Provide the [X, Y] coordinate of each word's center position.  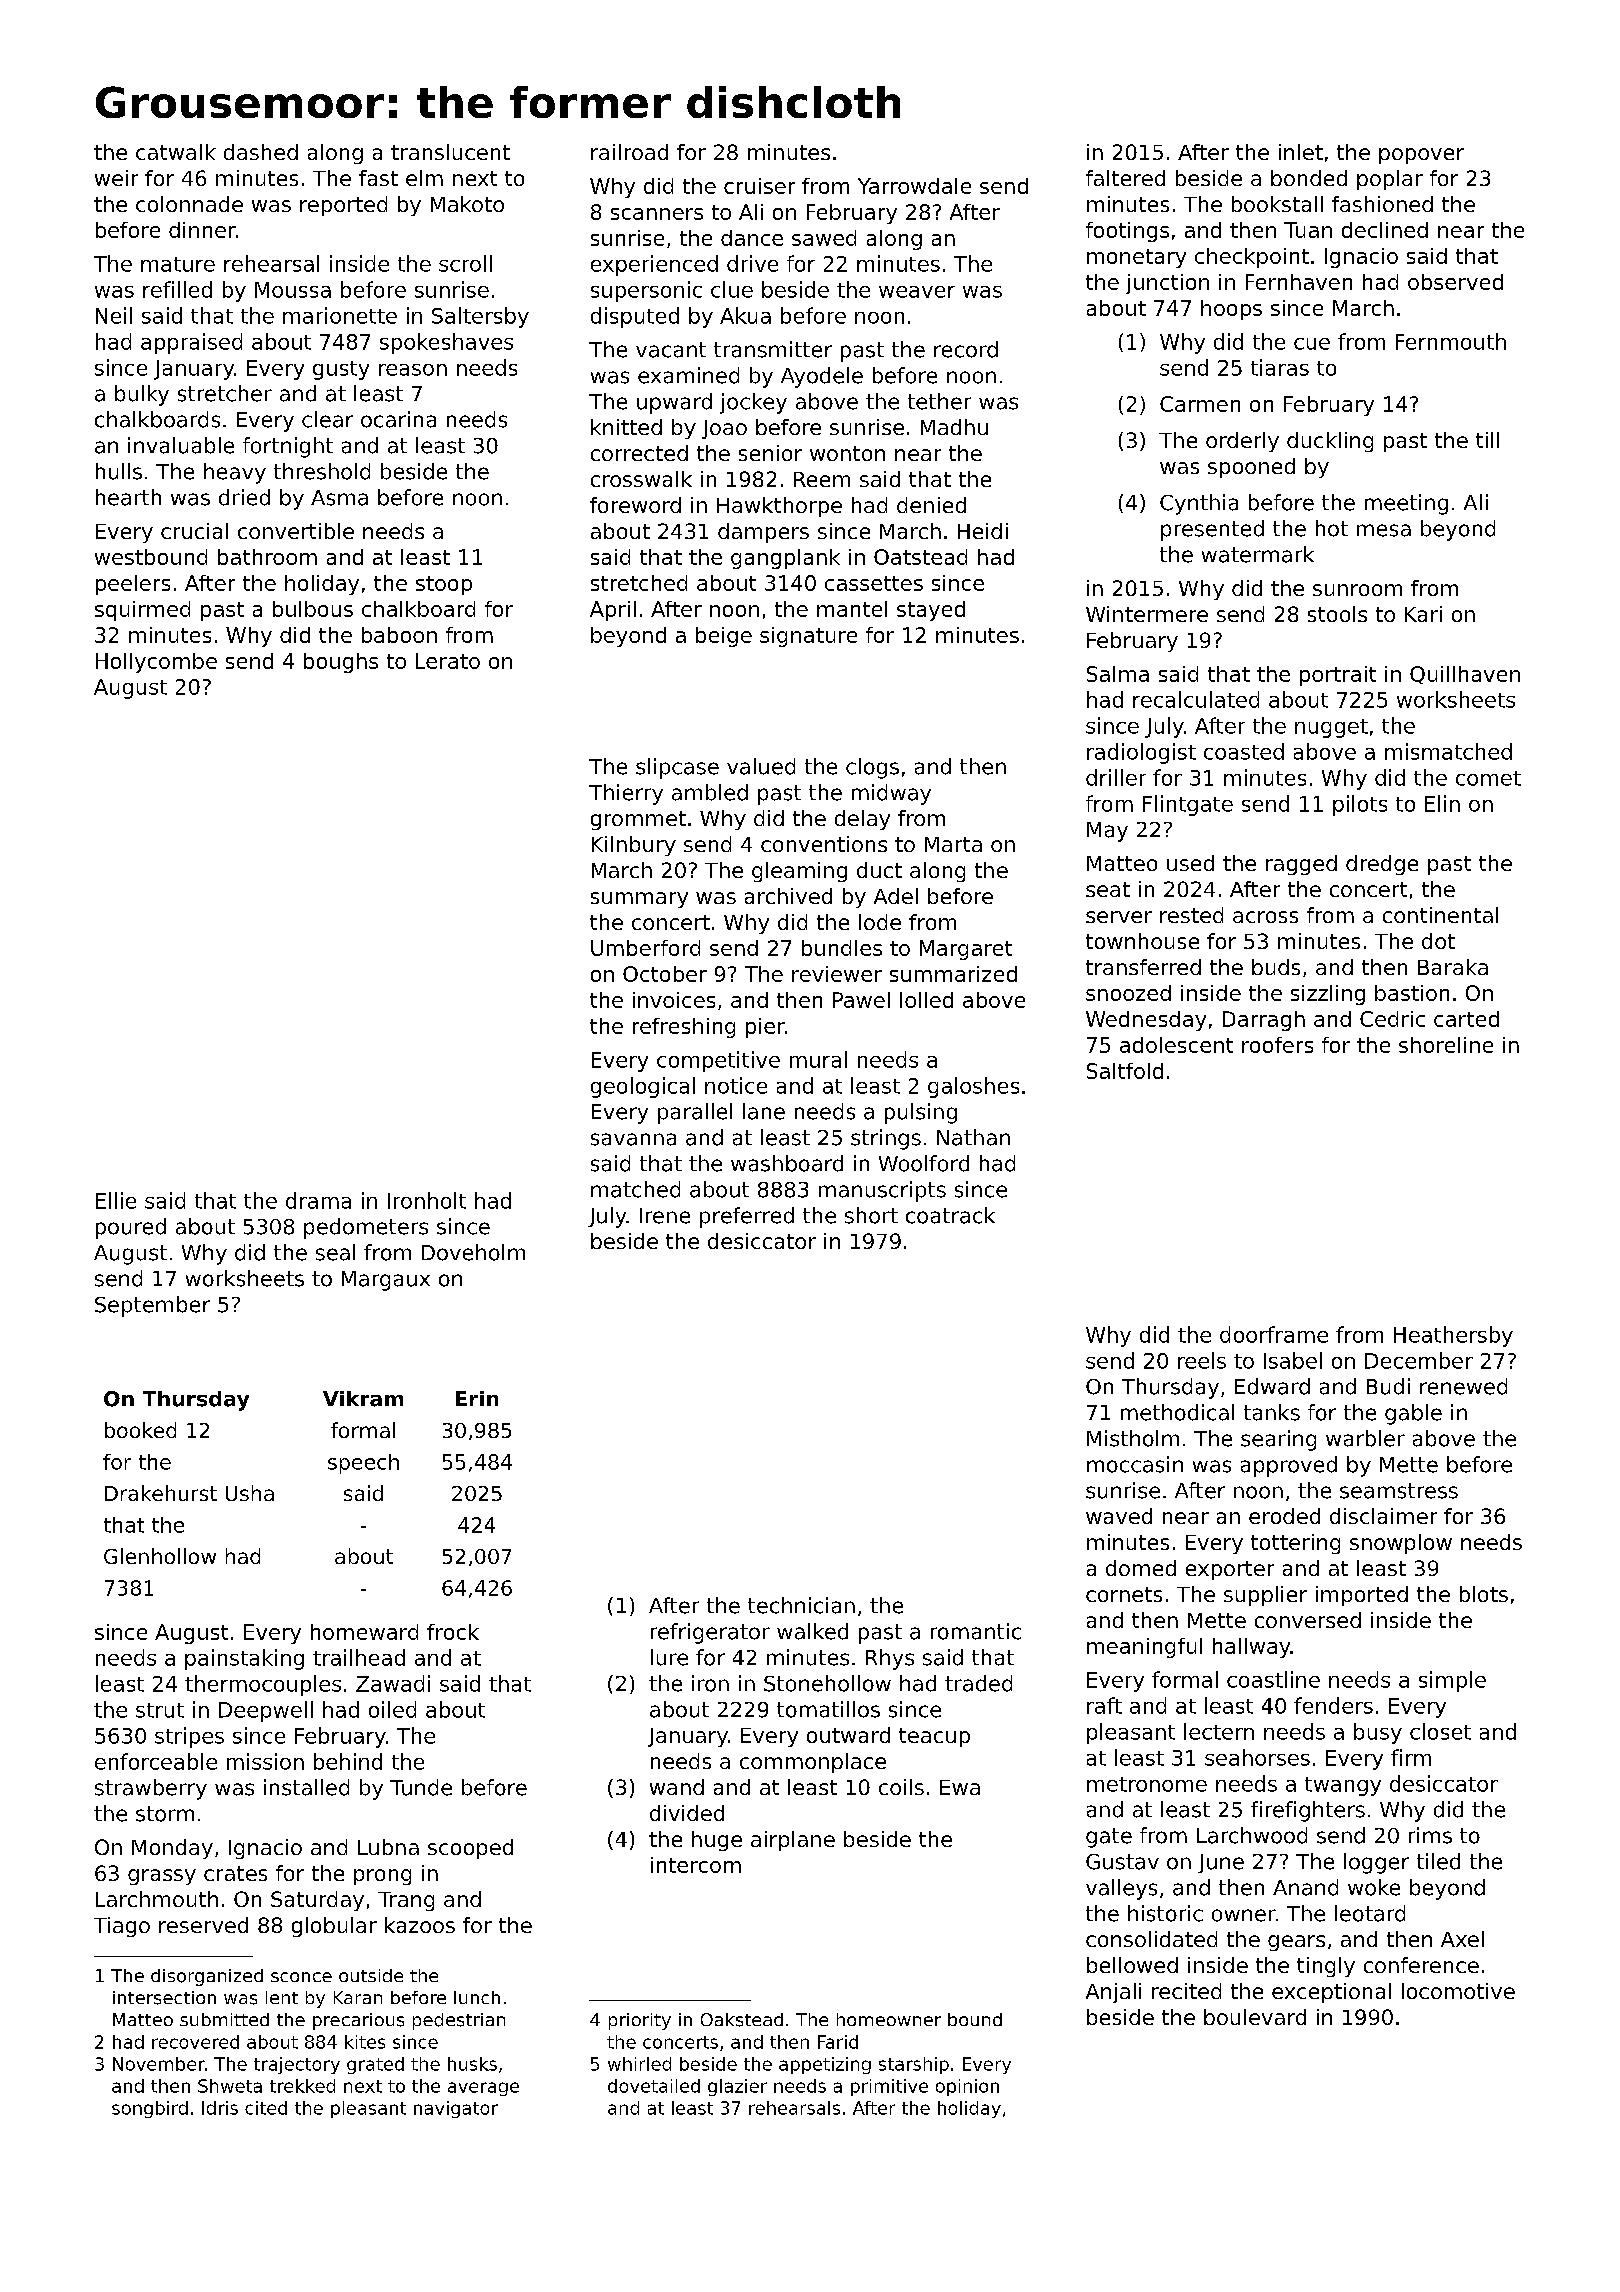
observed [1455, 282]
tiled [1438, 1861]
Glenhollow [160, 1556]
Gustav [1122, 1862]
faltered [1125, 178]
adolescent [1176, 1045]
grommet [638, 820]
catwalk [176, 152]
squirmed [142, 611]
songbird [150, 2109]
